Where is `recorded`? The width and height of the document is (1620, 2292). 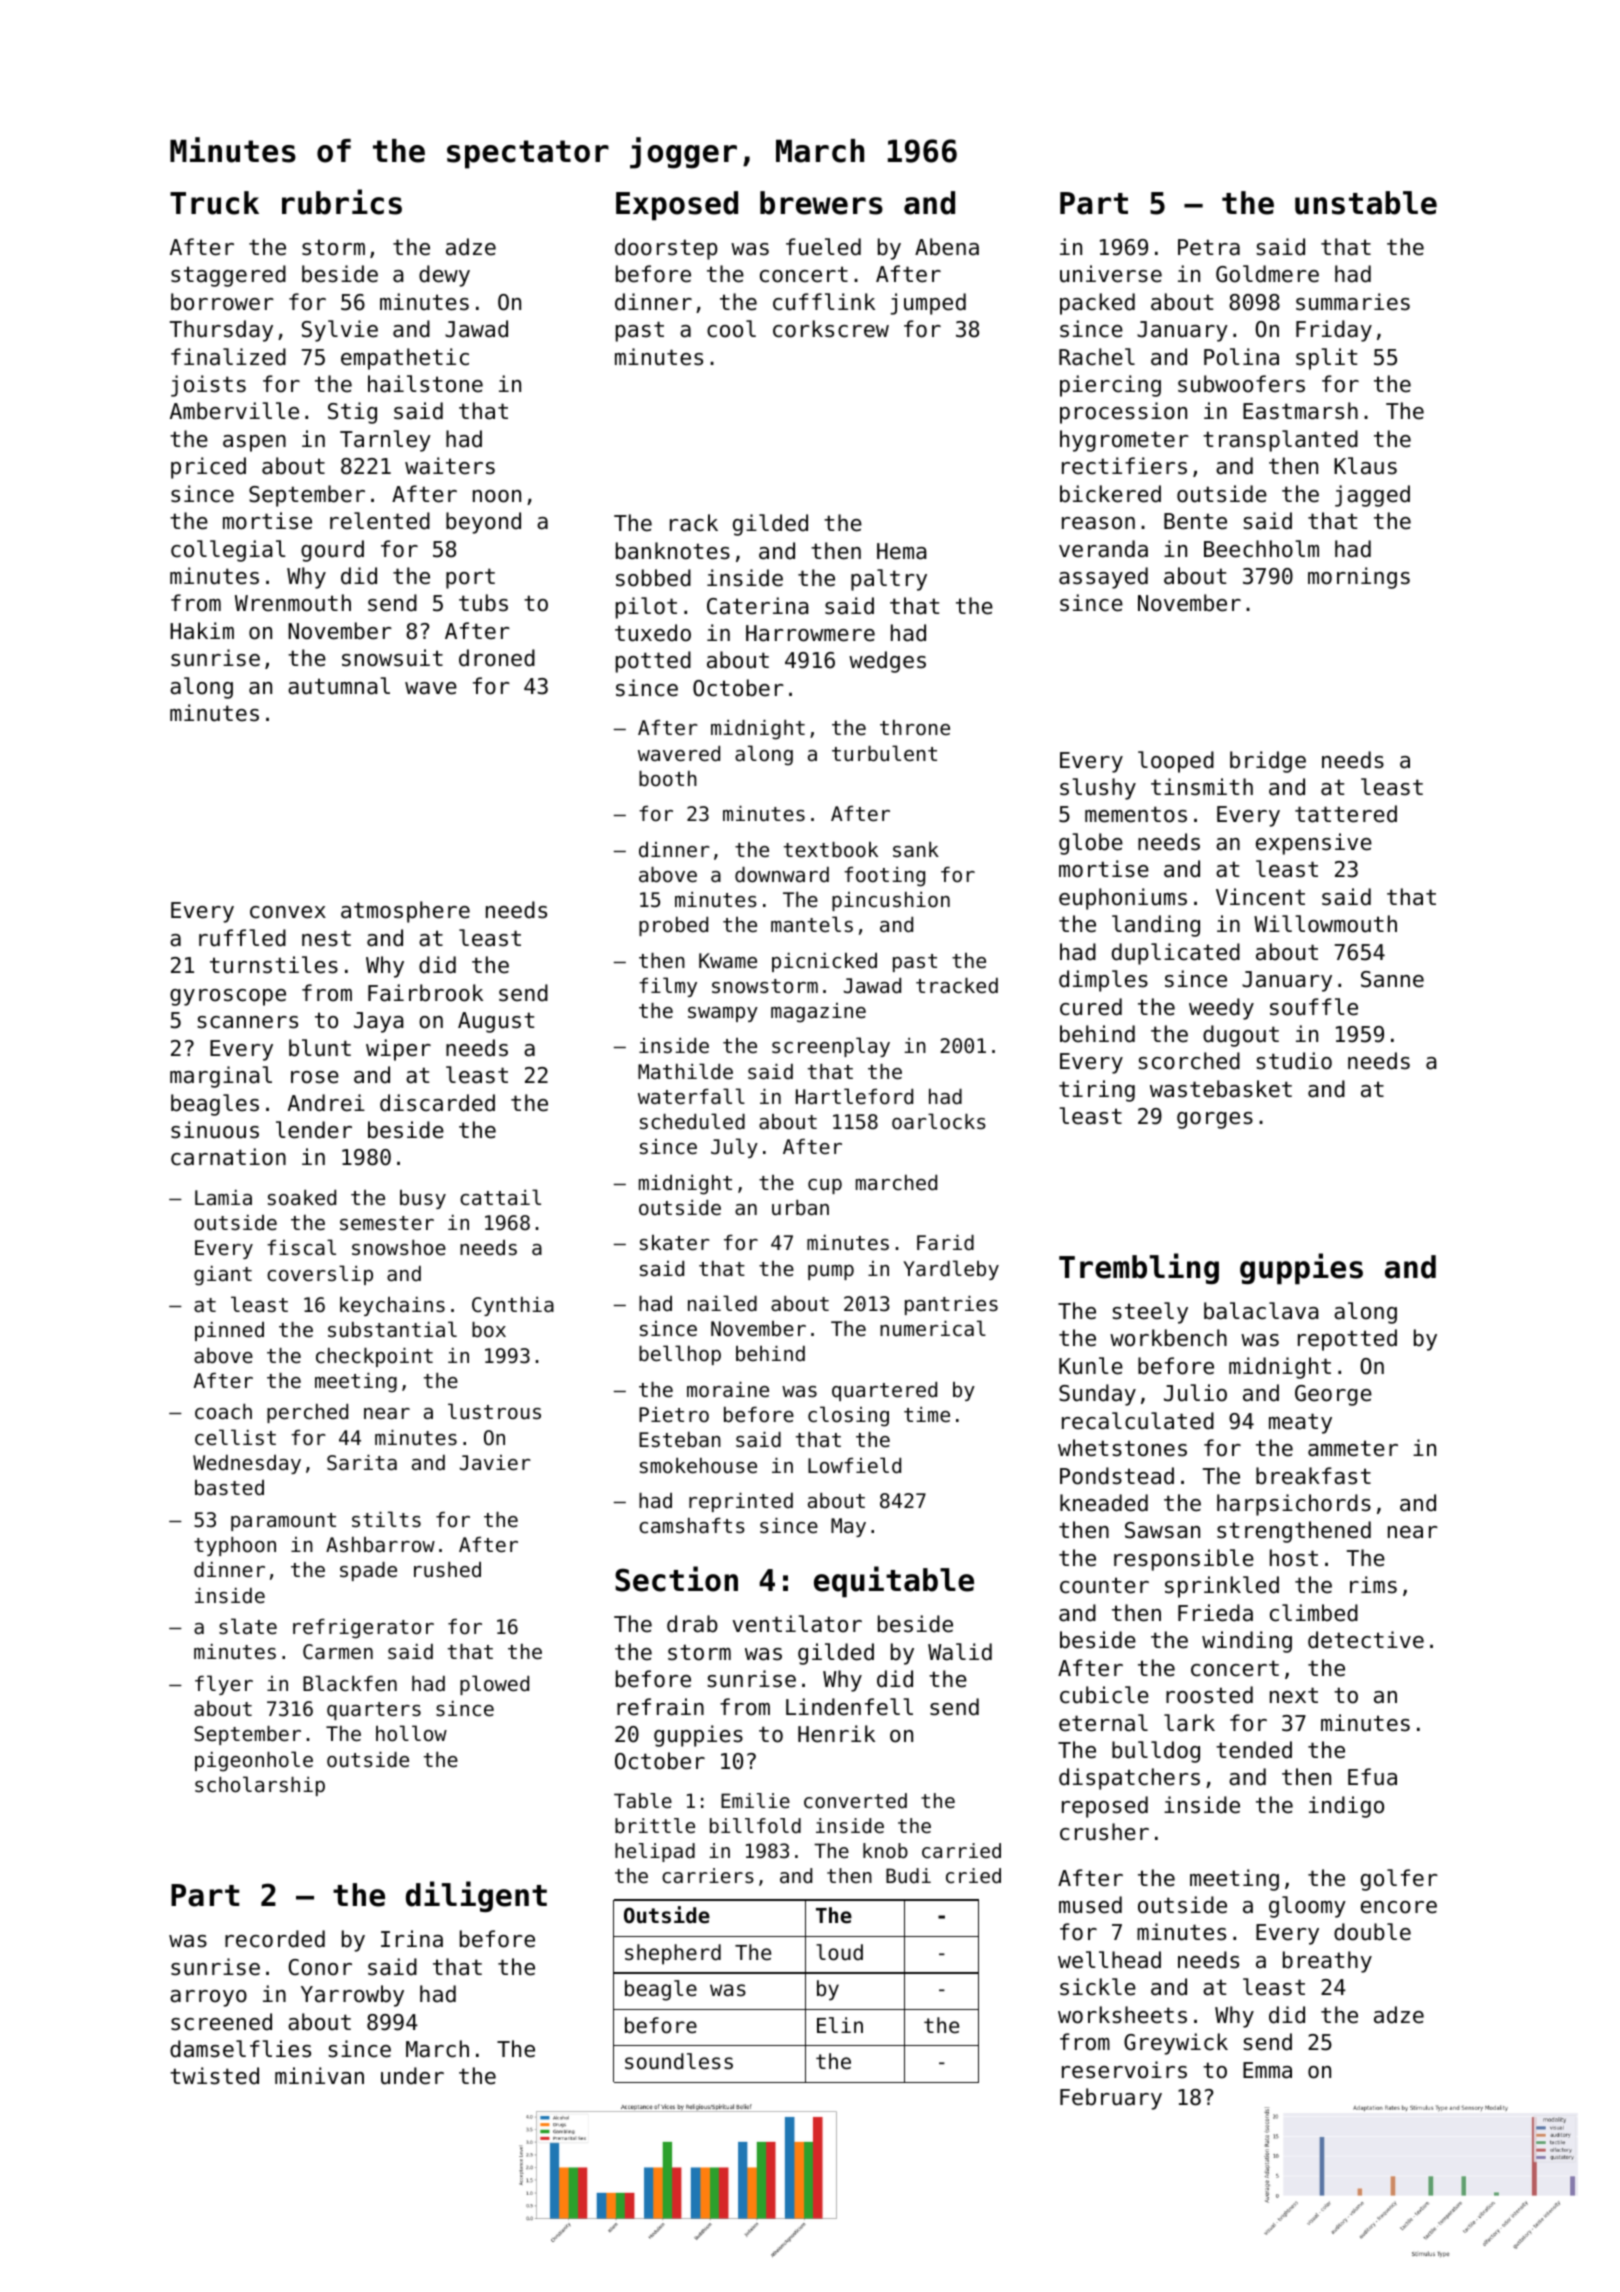
recorded is located at coordinates (275, 1939).
